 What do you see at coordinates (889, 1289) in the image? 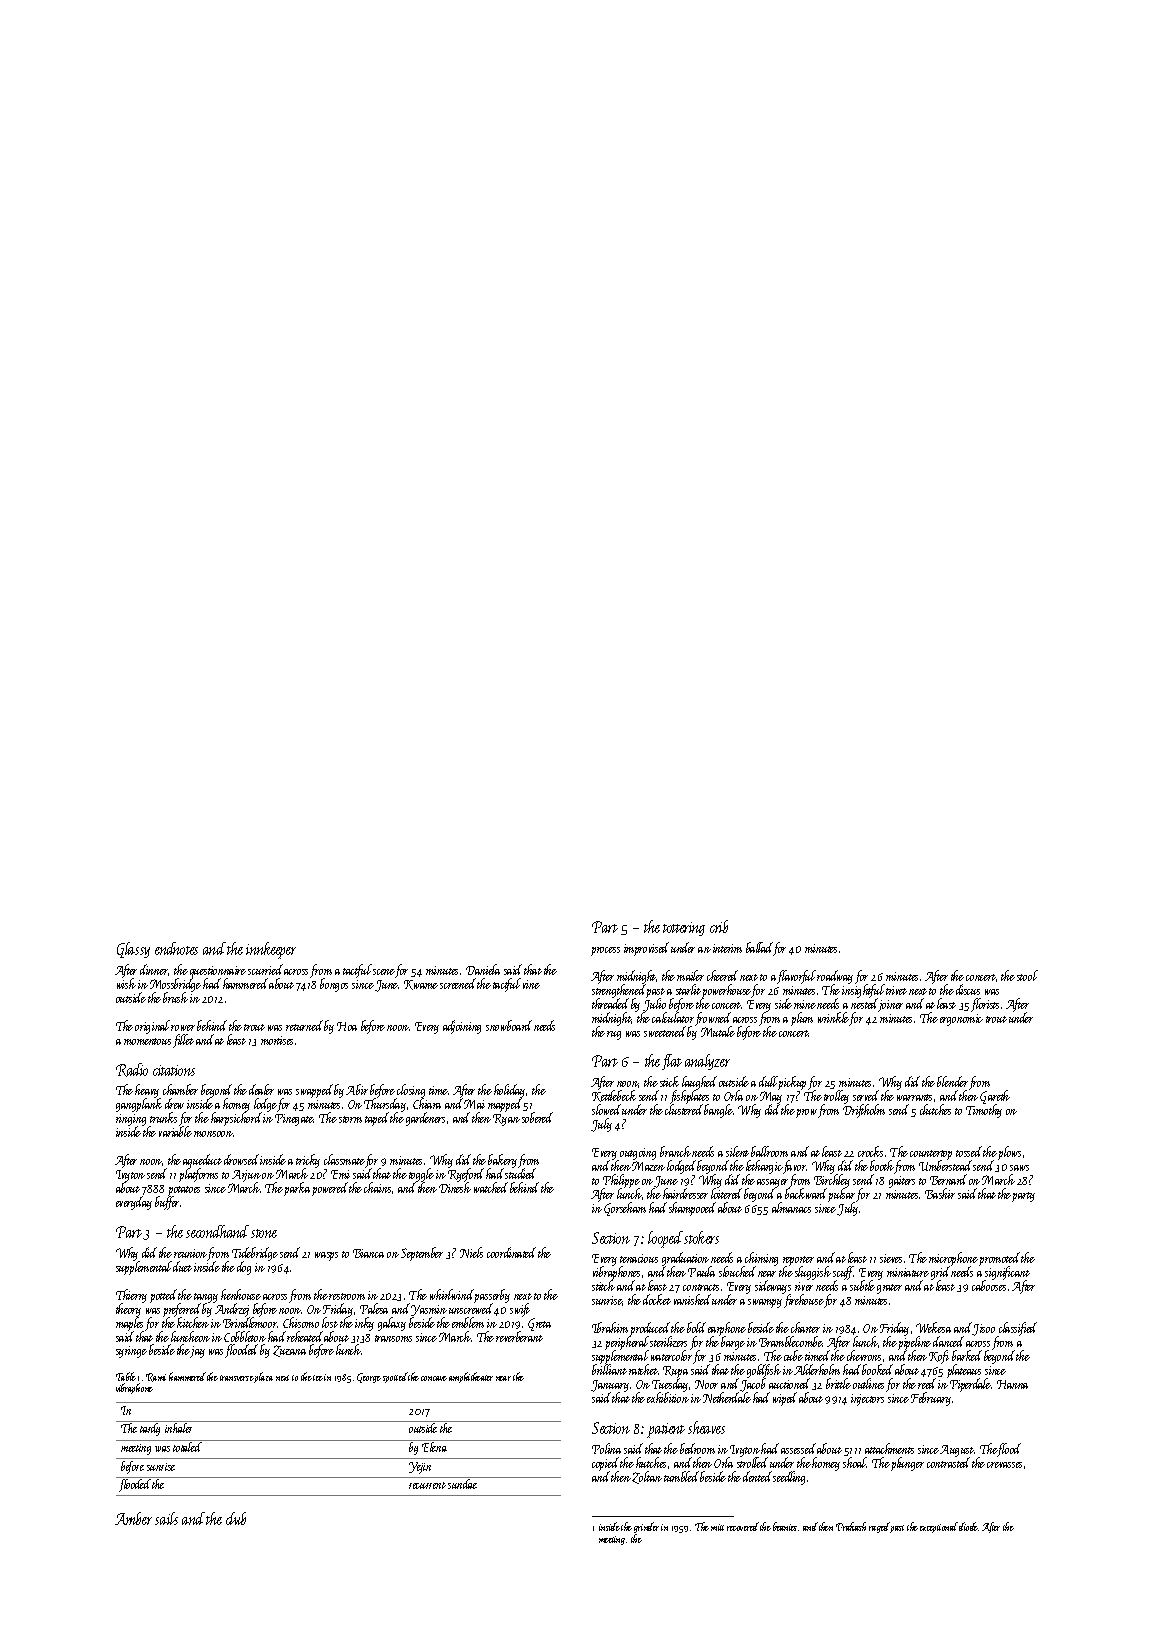
I see `grater` at bounding box center [889, 1289].
